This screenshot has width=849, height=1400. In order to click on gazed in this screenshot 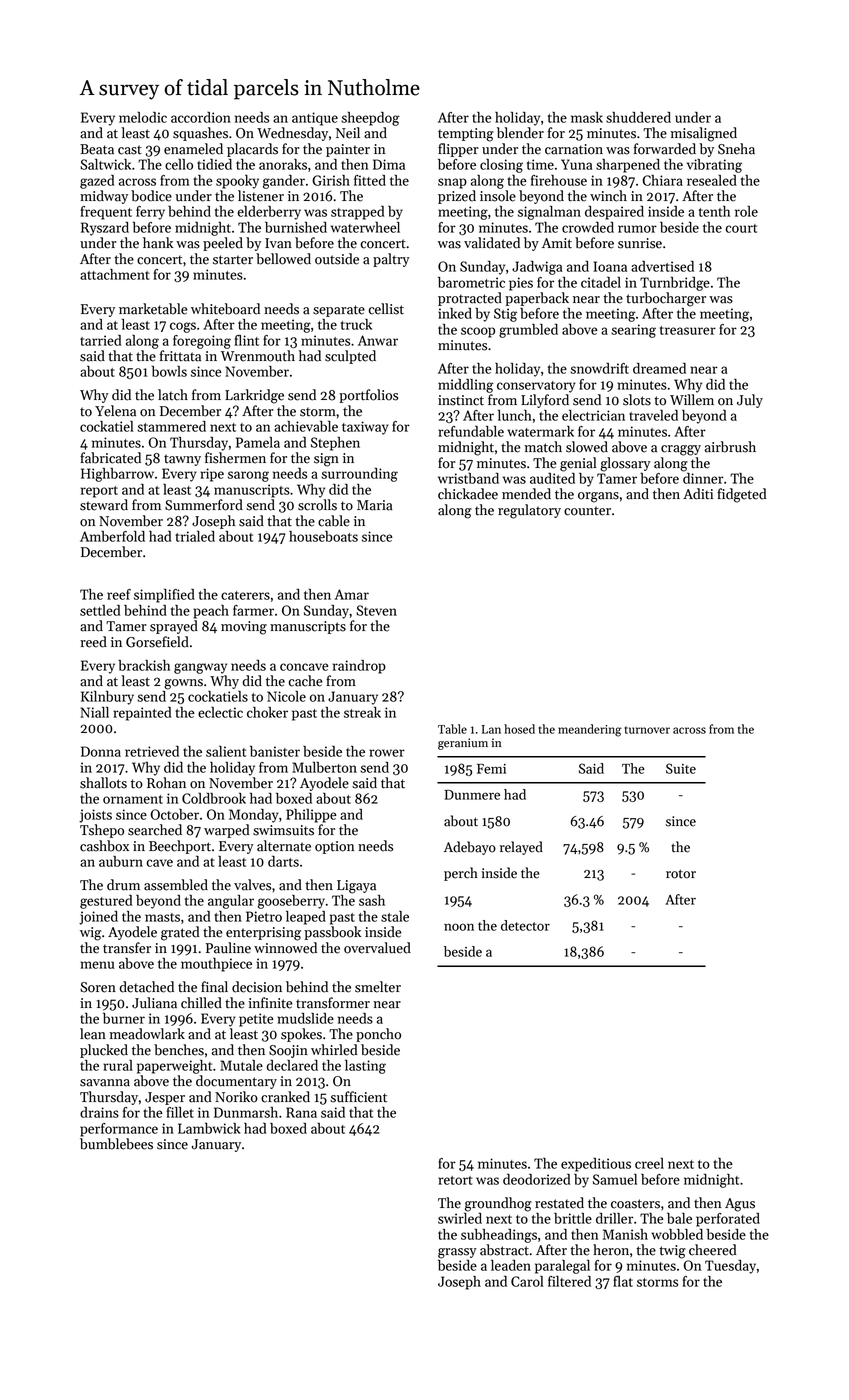, I will do `click(97, 182)`.
